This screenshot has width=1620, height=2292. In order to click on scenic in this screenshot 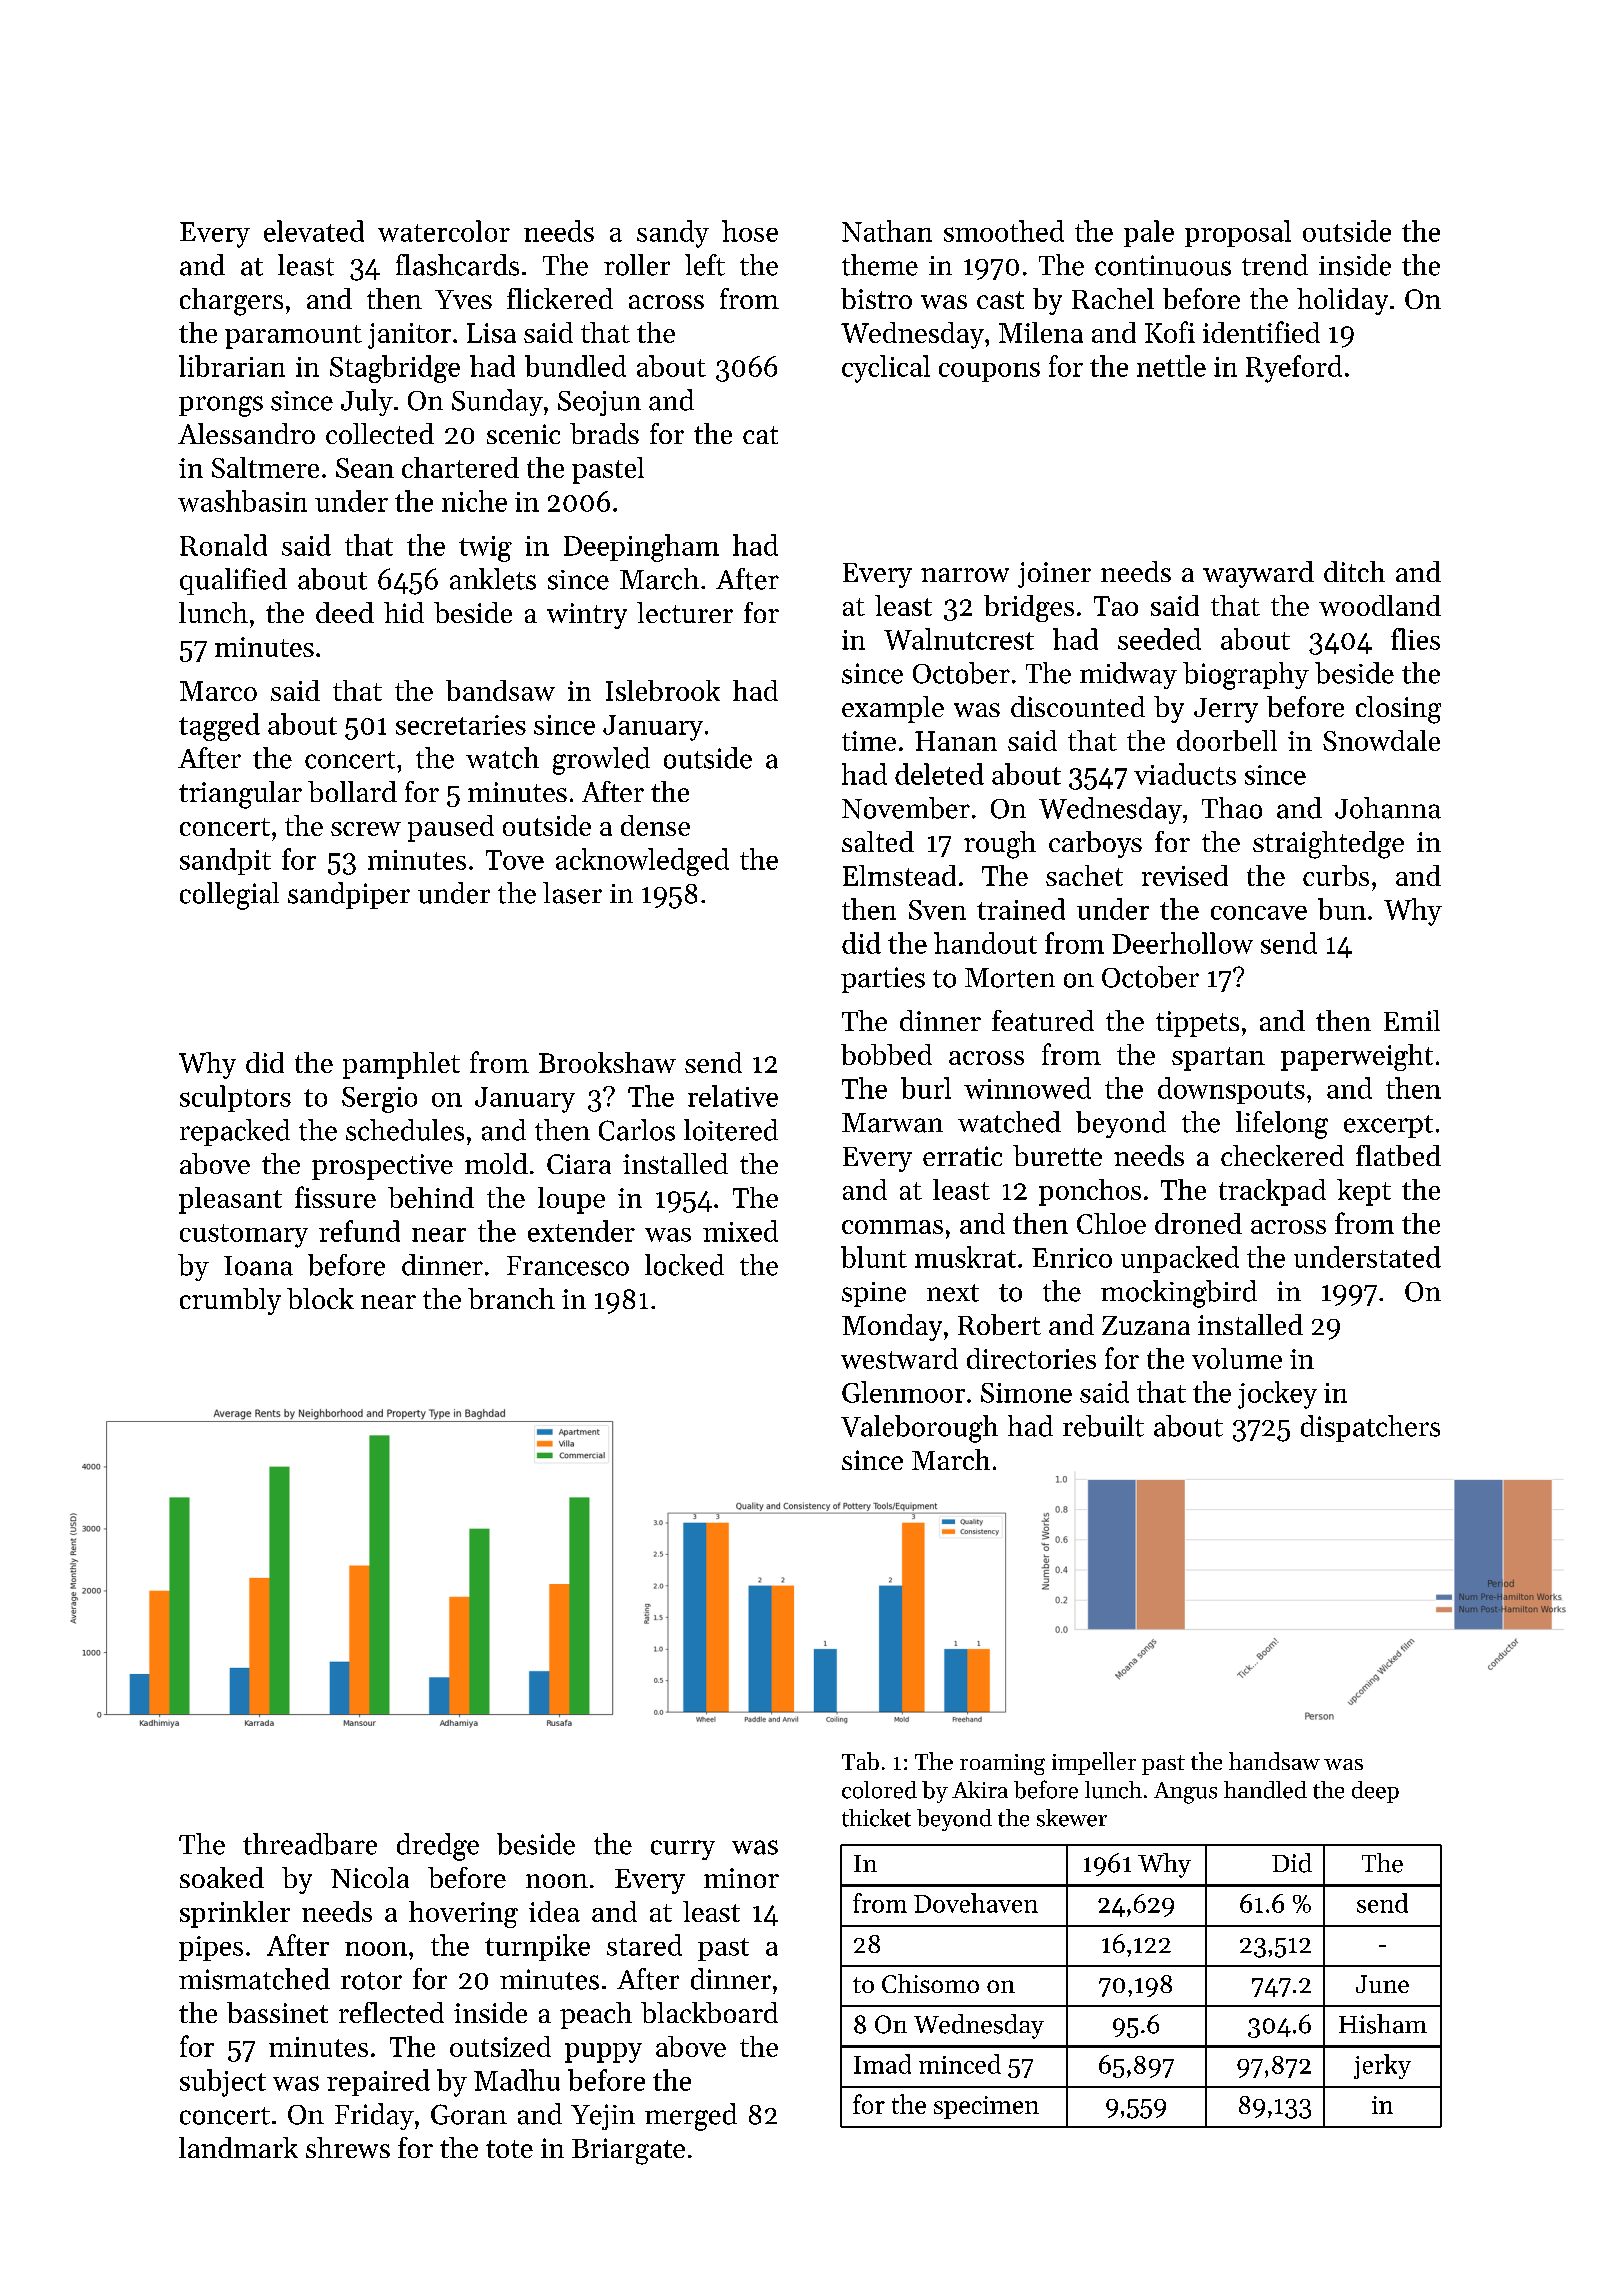, I will do `click(523, 434)`.
